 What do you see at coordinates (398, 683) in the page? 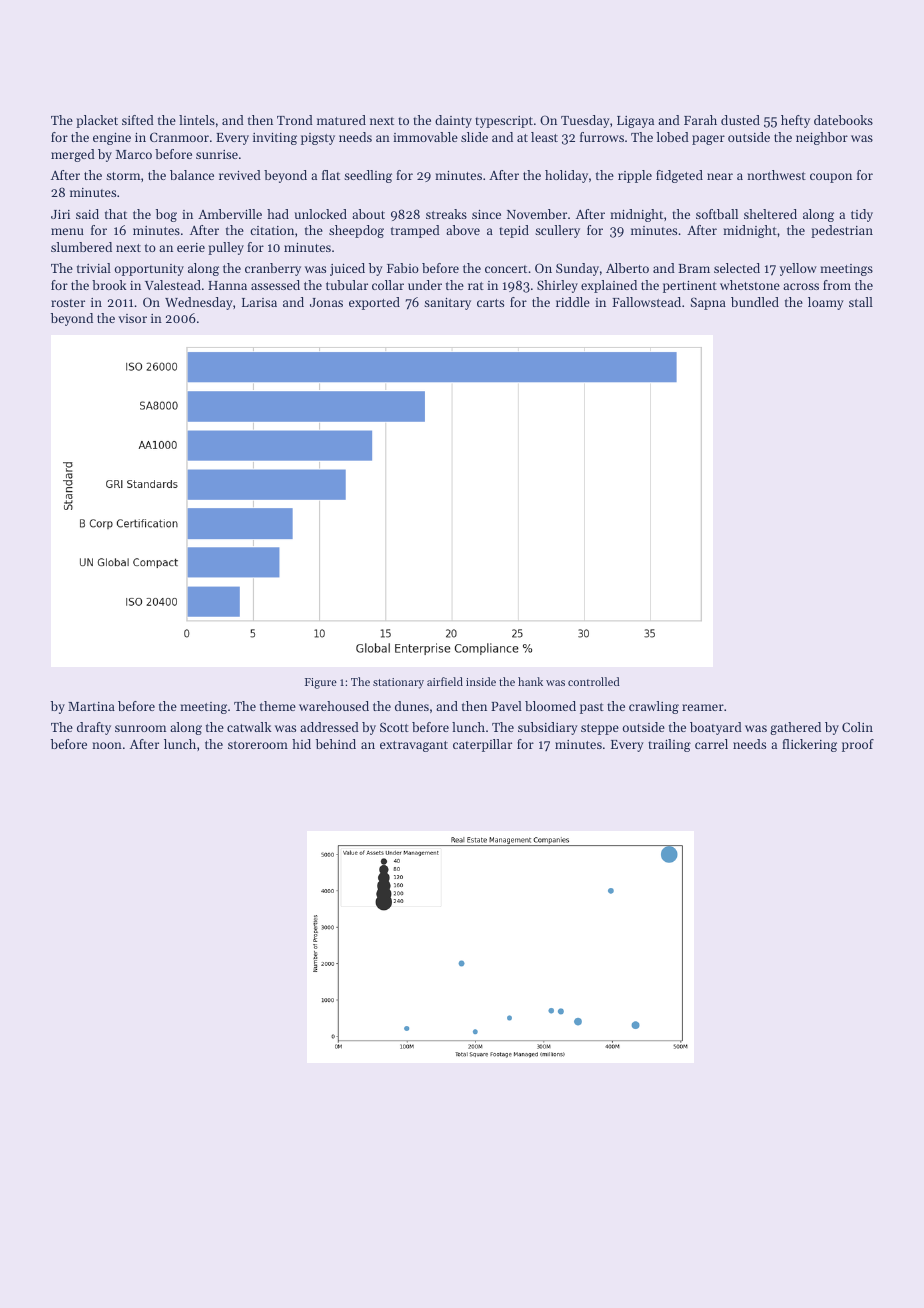
I see `stationary` at bounding box center [398, 683].
